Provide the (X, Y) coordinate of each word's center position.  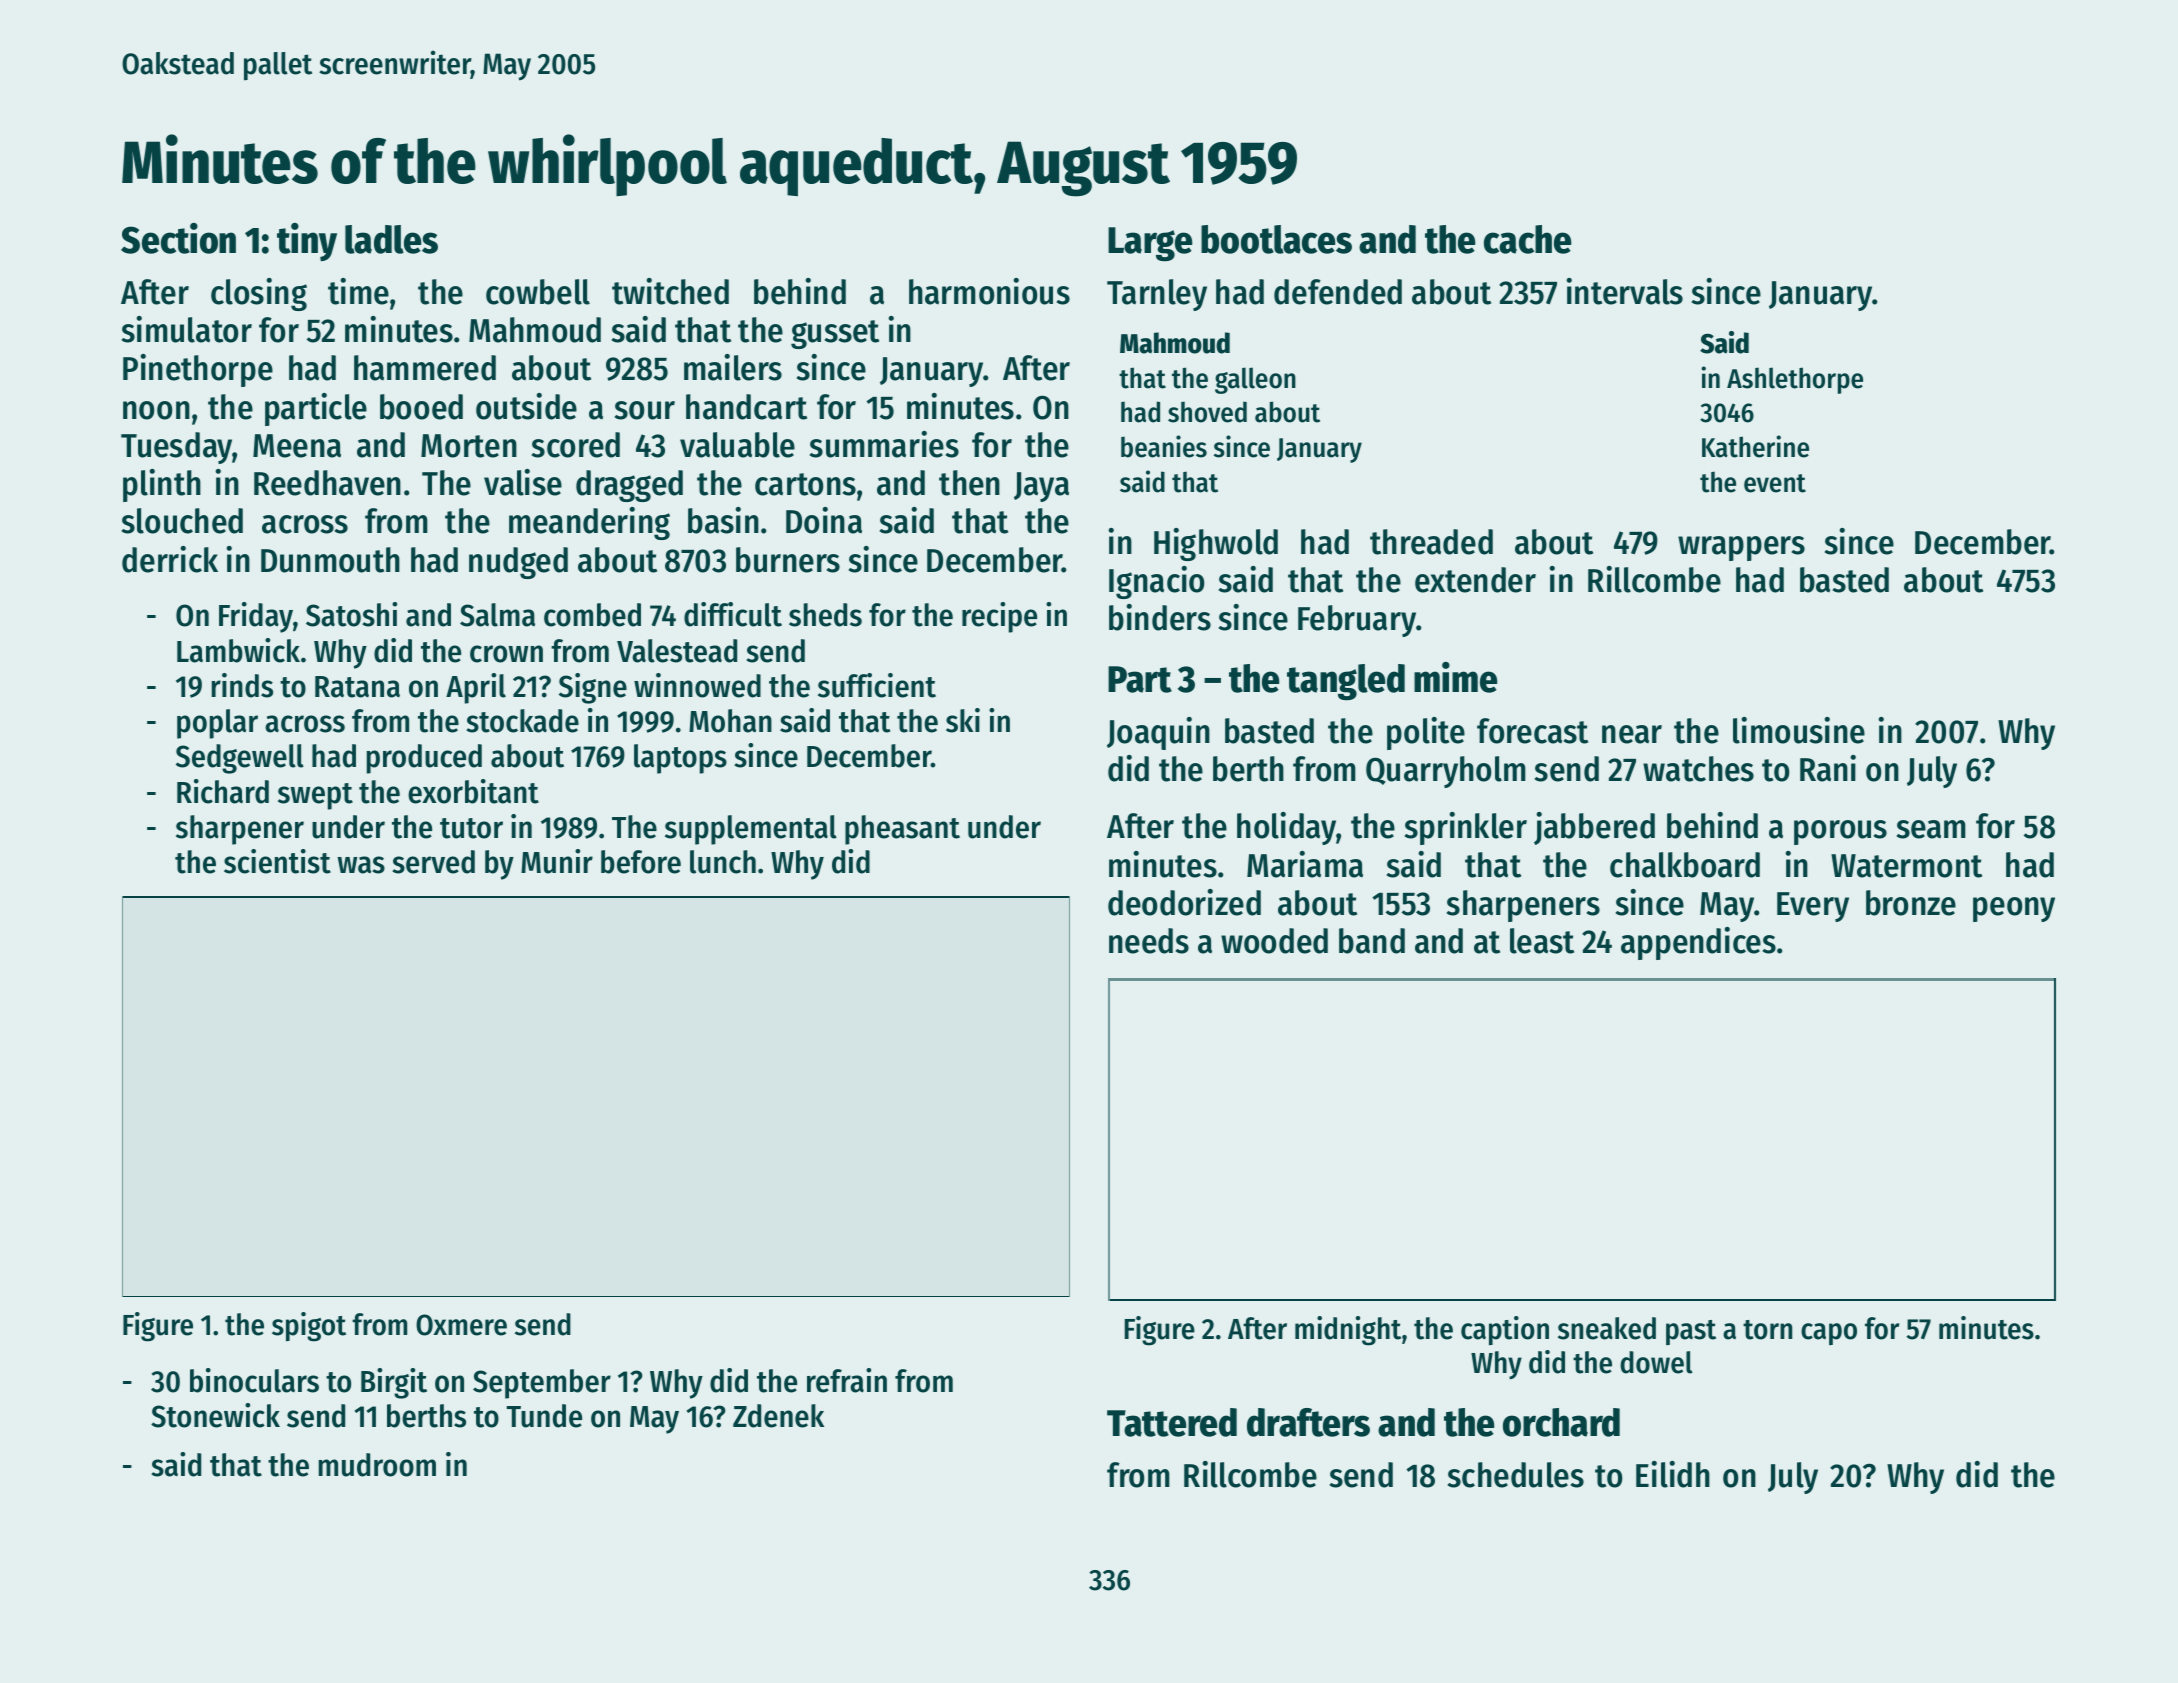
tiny (307, 242)
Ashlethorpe (1795, 380)
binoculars (254, 1380)
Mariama (1305, 864)
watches (1698, 769)
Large (1150, 244)
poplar (217, 724)
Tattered (1172, 1422)
